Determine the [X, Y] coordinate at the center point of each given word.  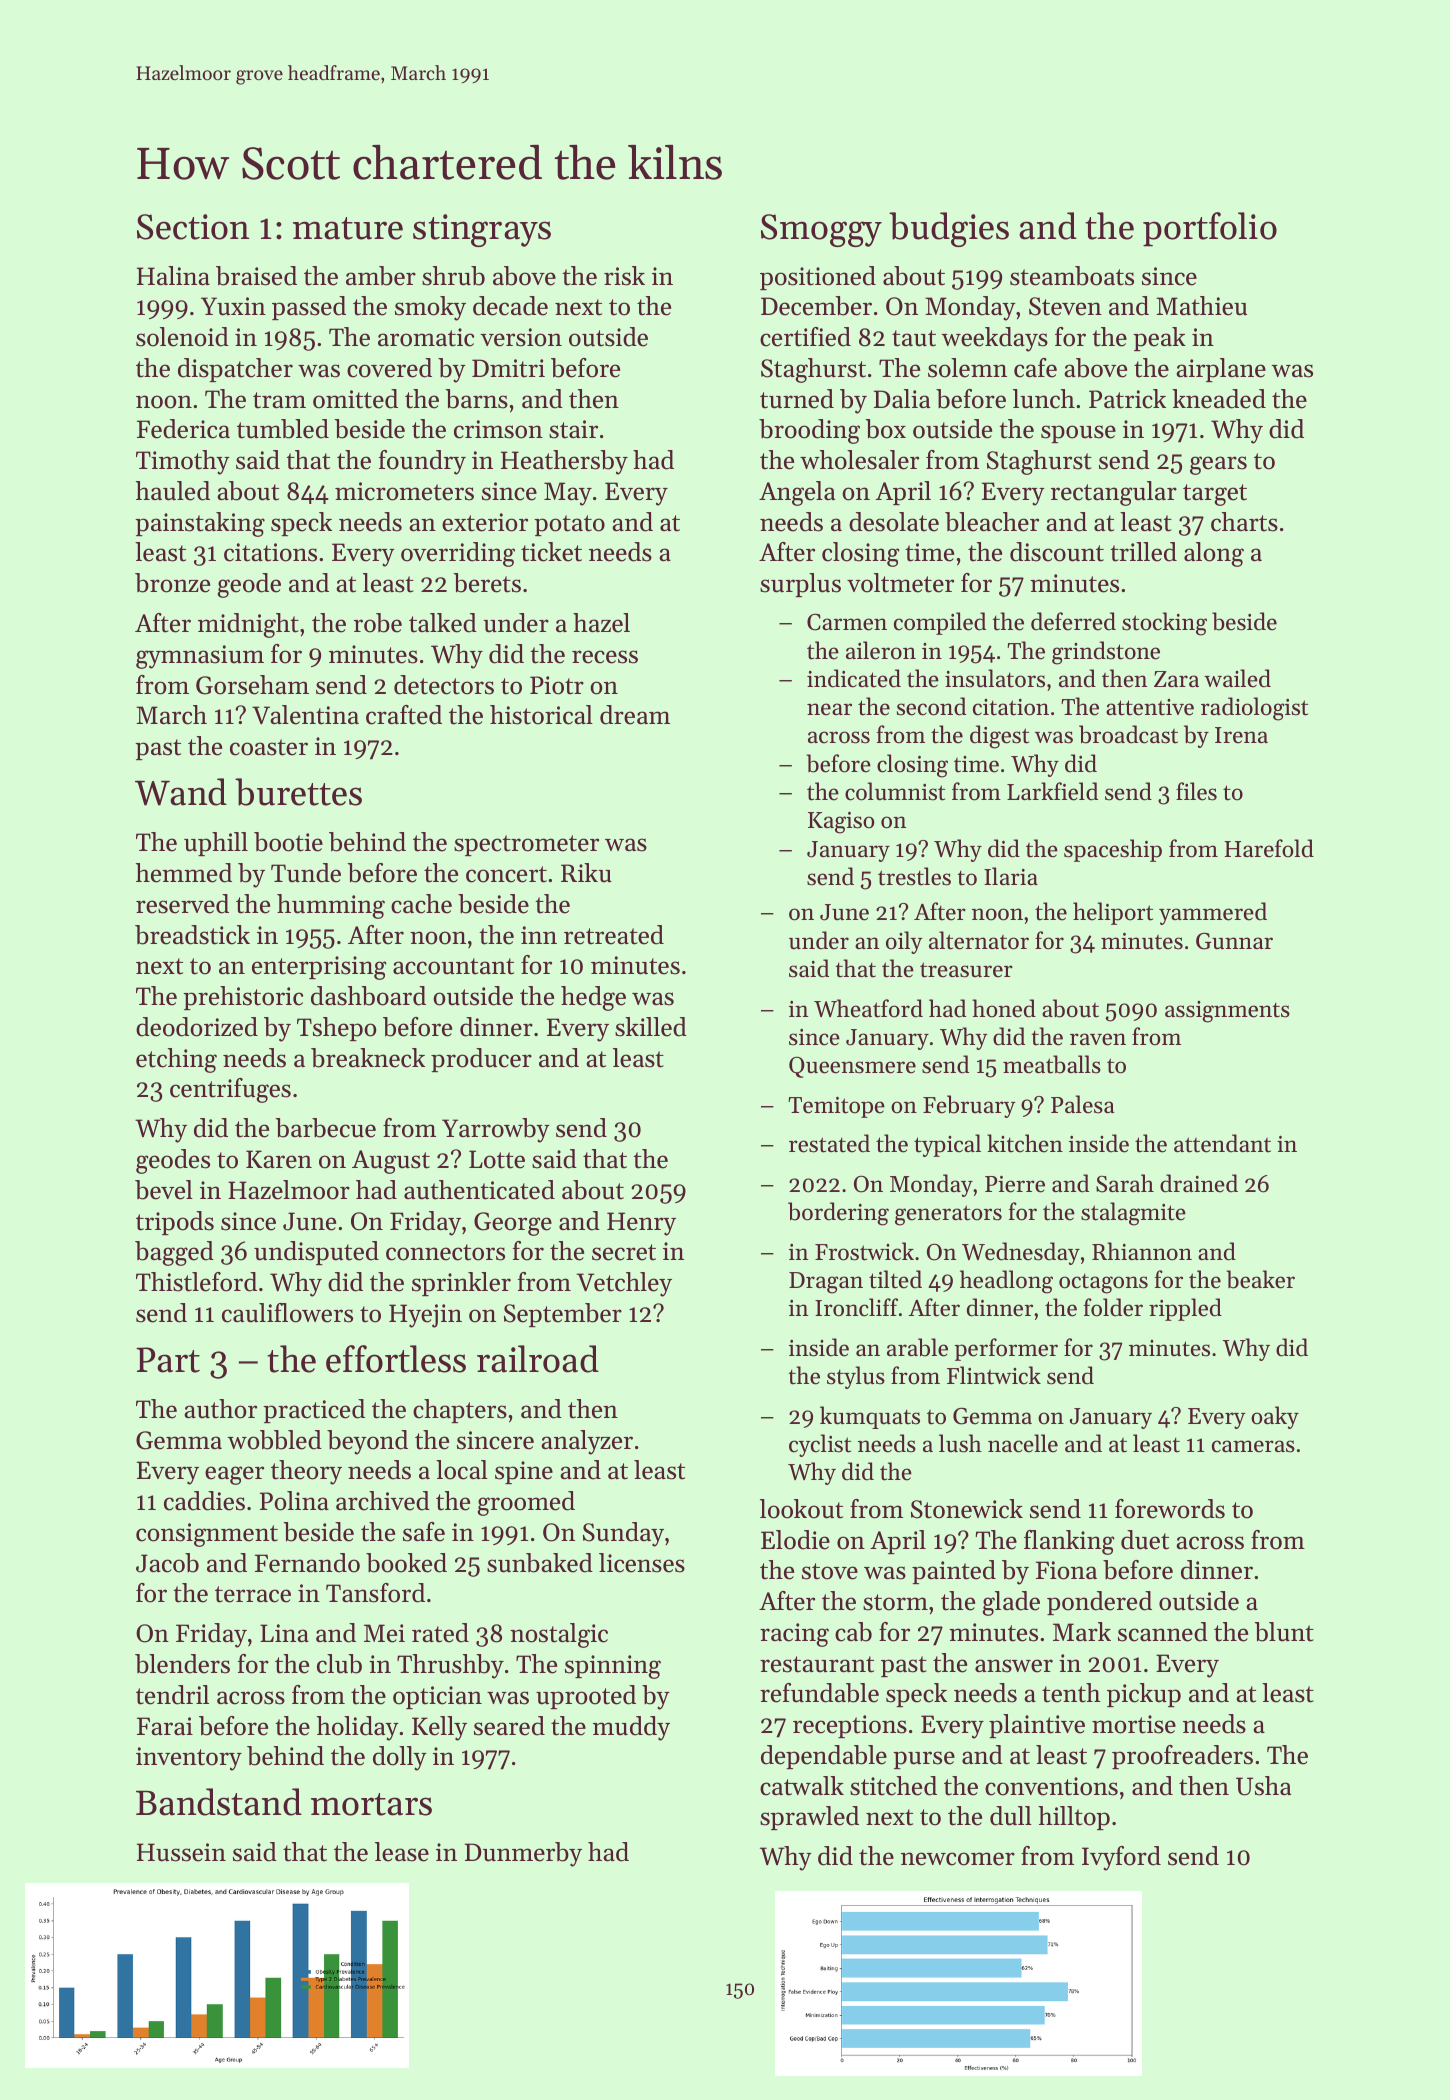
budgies [949, 229]
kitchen [1025, 1143]
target [1215, 495]
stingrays [482, 230]
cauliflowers [287, 1313]
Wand [181, 792]
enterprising [319, 968]
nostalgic [559, 1635]
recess [605, 657]
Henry [641, 1224]
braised [256, 276]
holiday [358, 1728]
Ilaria [1011, 876]
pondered [1099, 1603]
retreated [614, 935]
